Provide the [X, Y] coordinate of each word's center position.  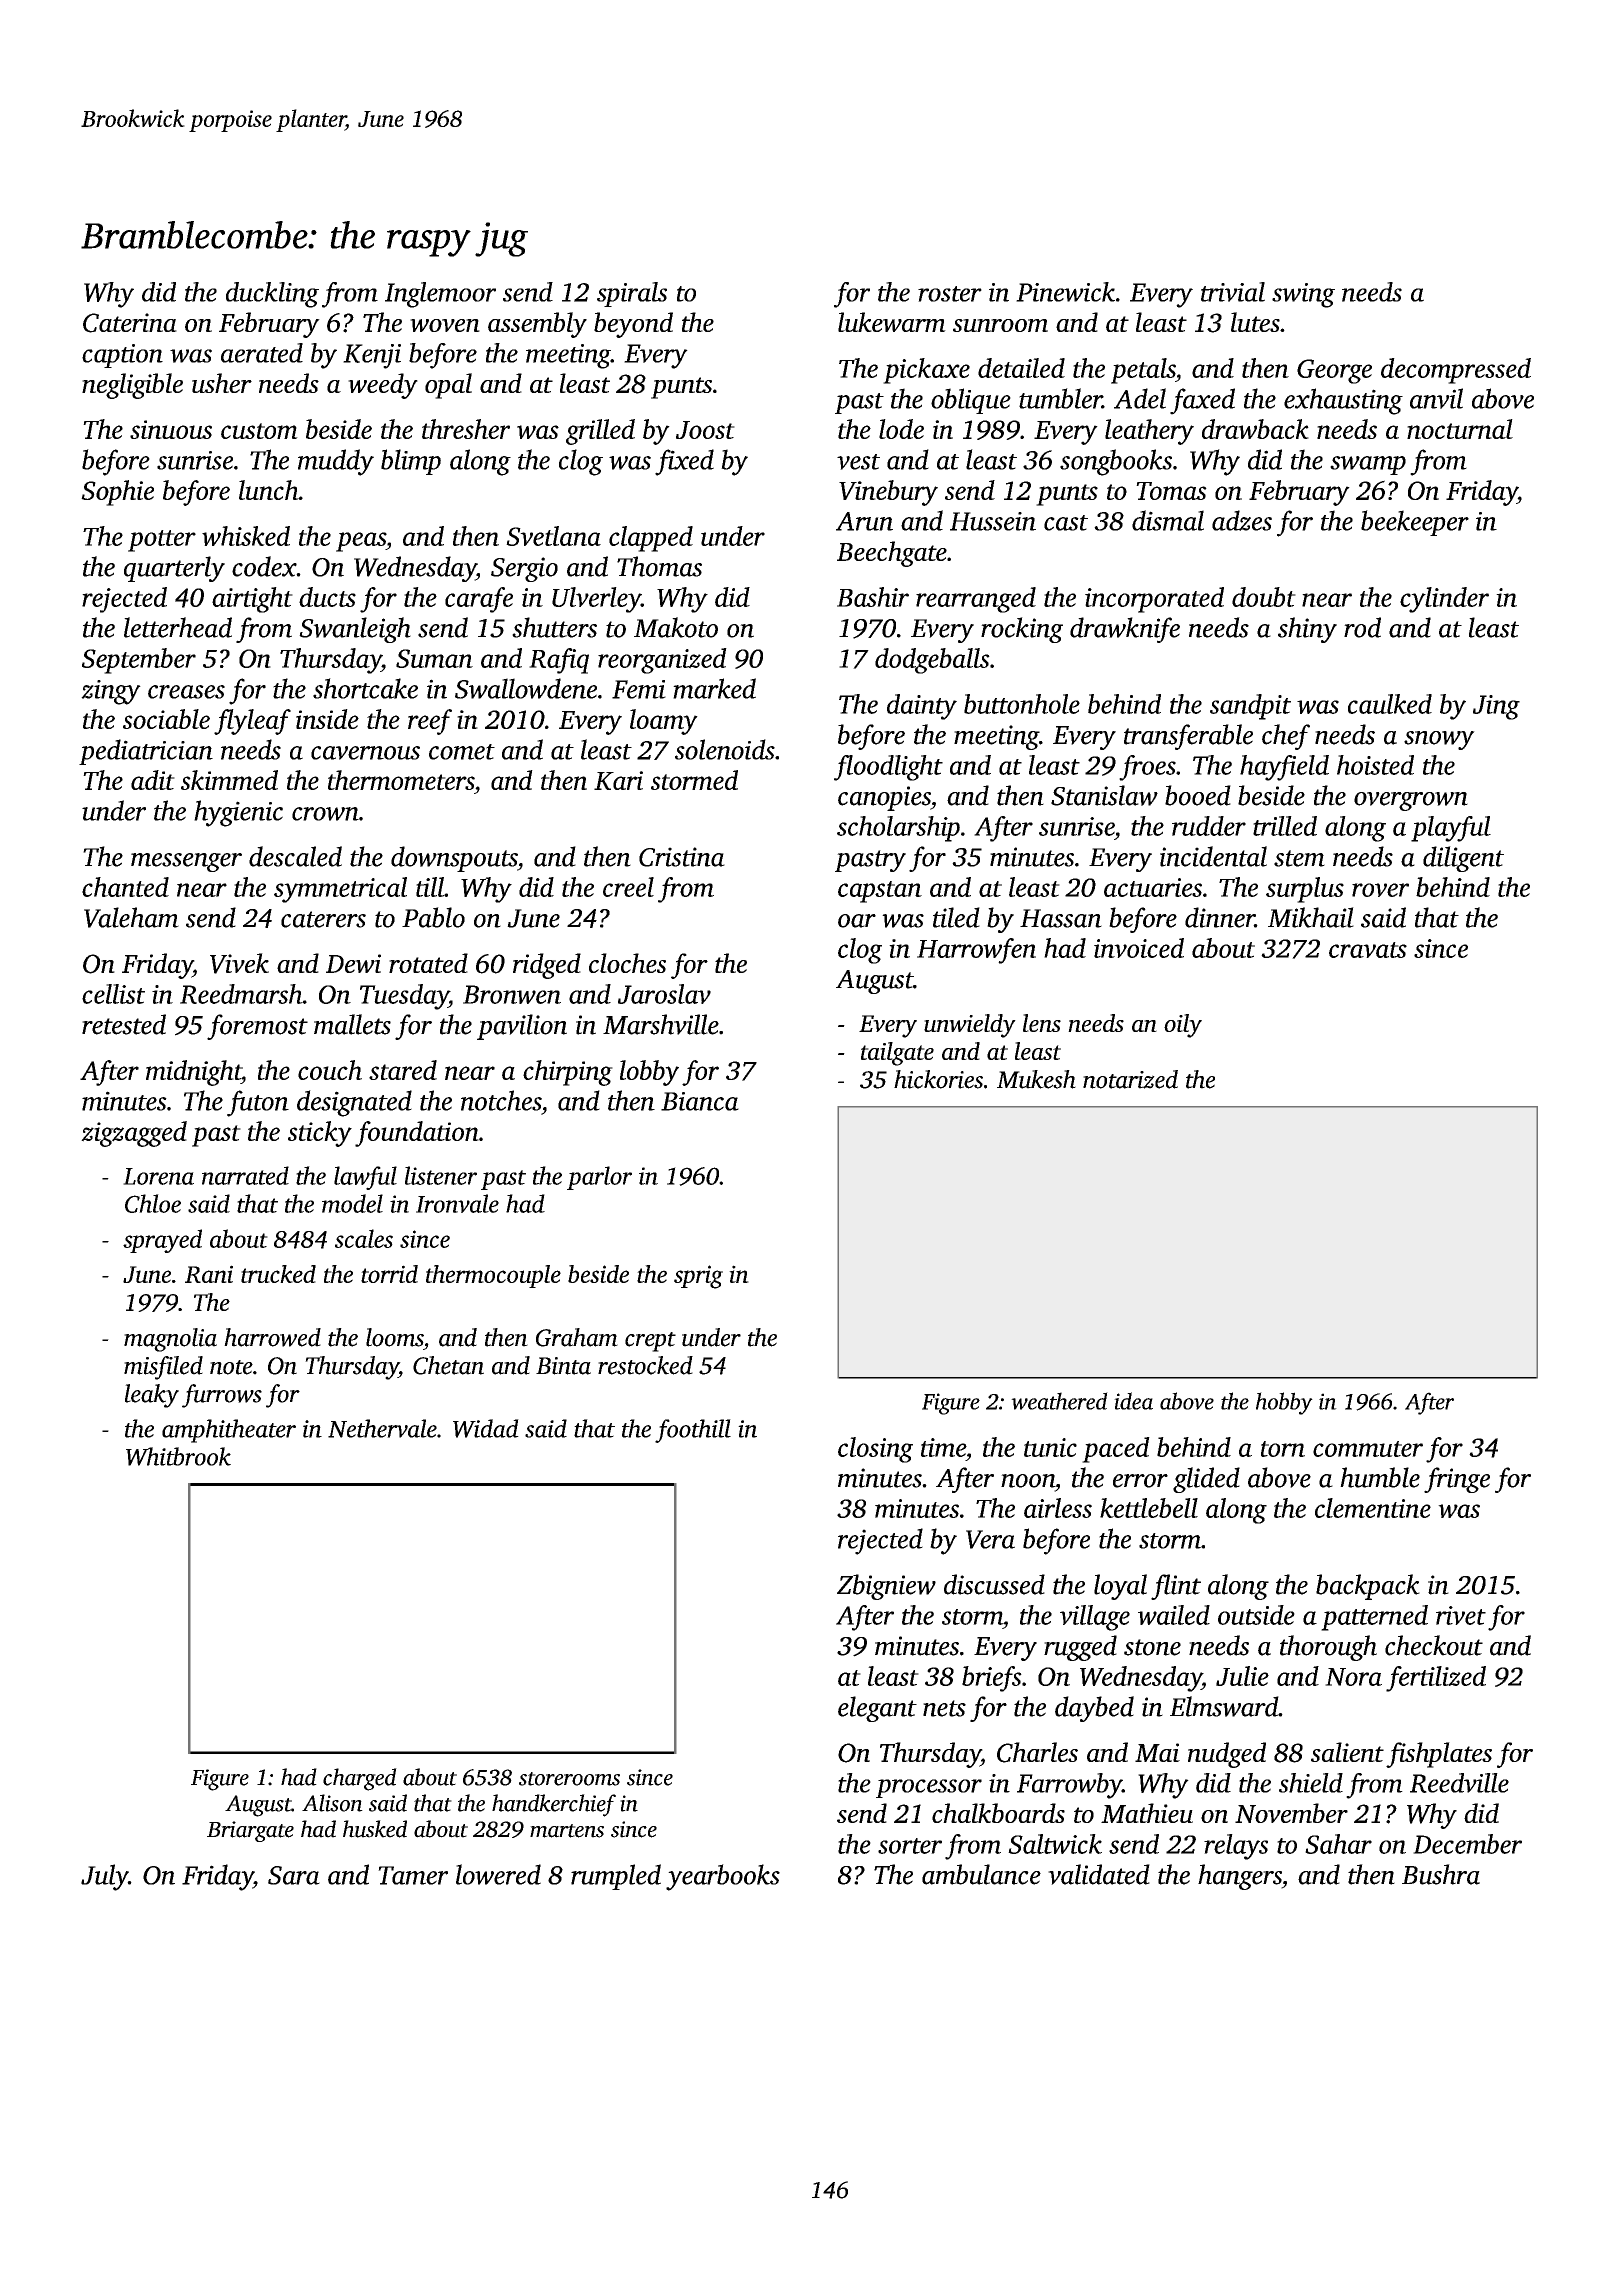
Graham [577, 1337]
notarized [1130, 1079]
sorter [910, 1846]
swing [1303, 295]
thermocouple [493, 1276]
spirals [632, 294]
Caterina [130, 323]
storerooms [569, 1779]
